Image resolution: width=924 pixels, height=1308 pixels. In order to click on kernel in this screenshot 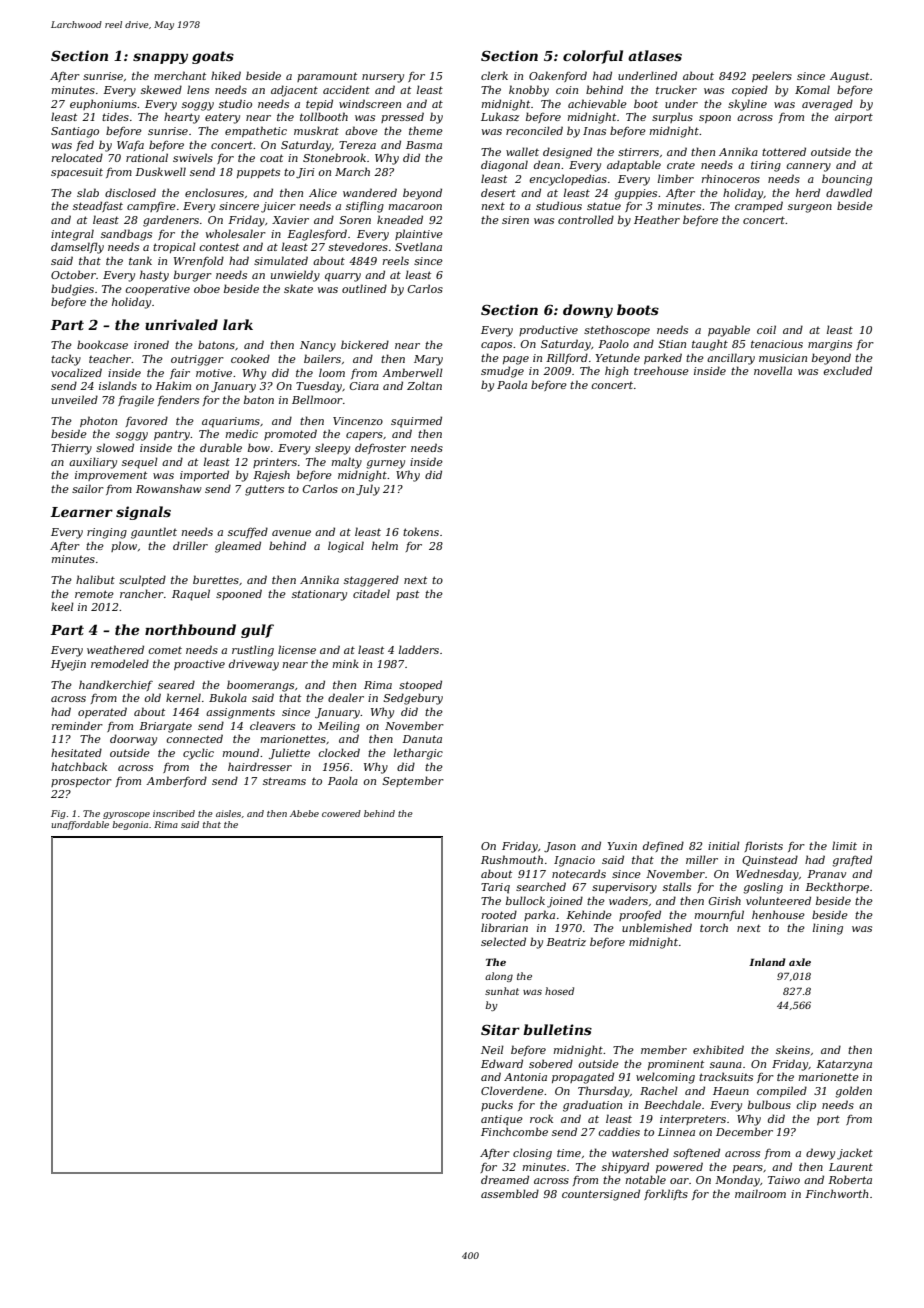, I will do `click(183, 697)`.
